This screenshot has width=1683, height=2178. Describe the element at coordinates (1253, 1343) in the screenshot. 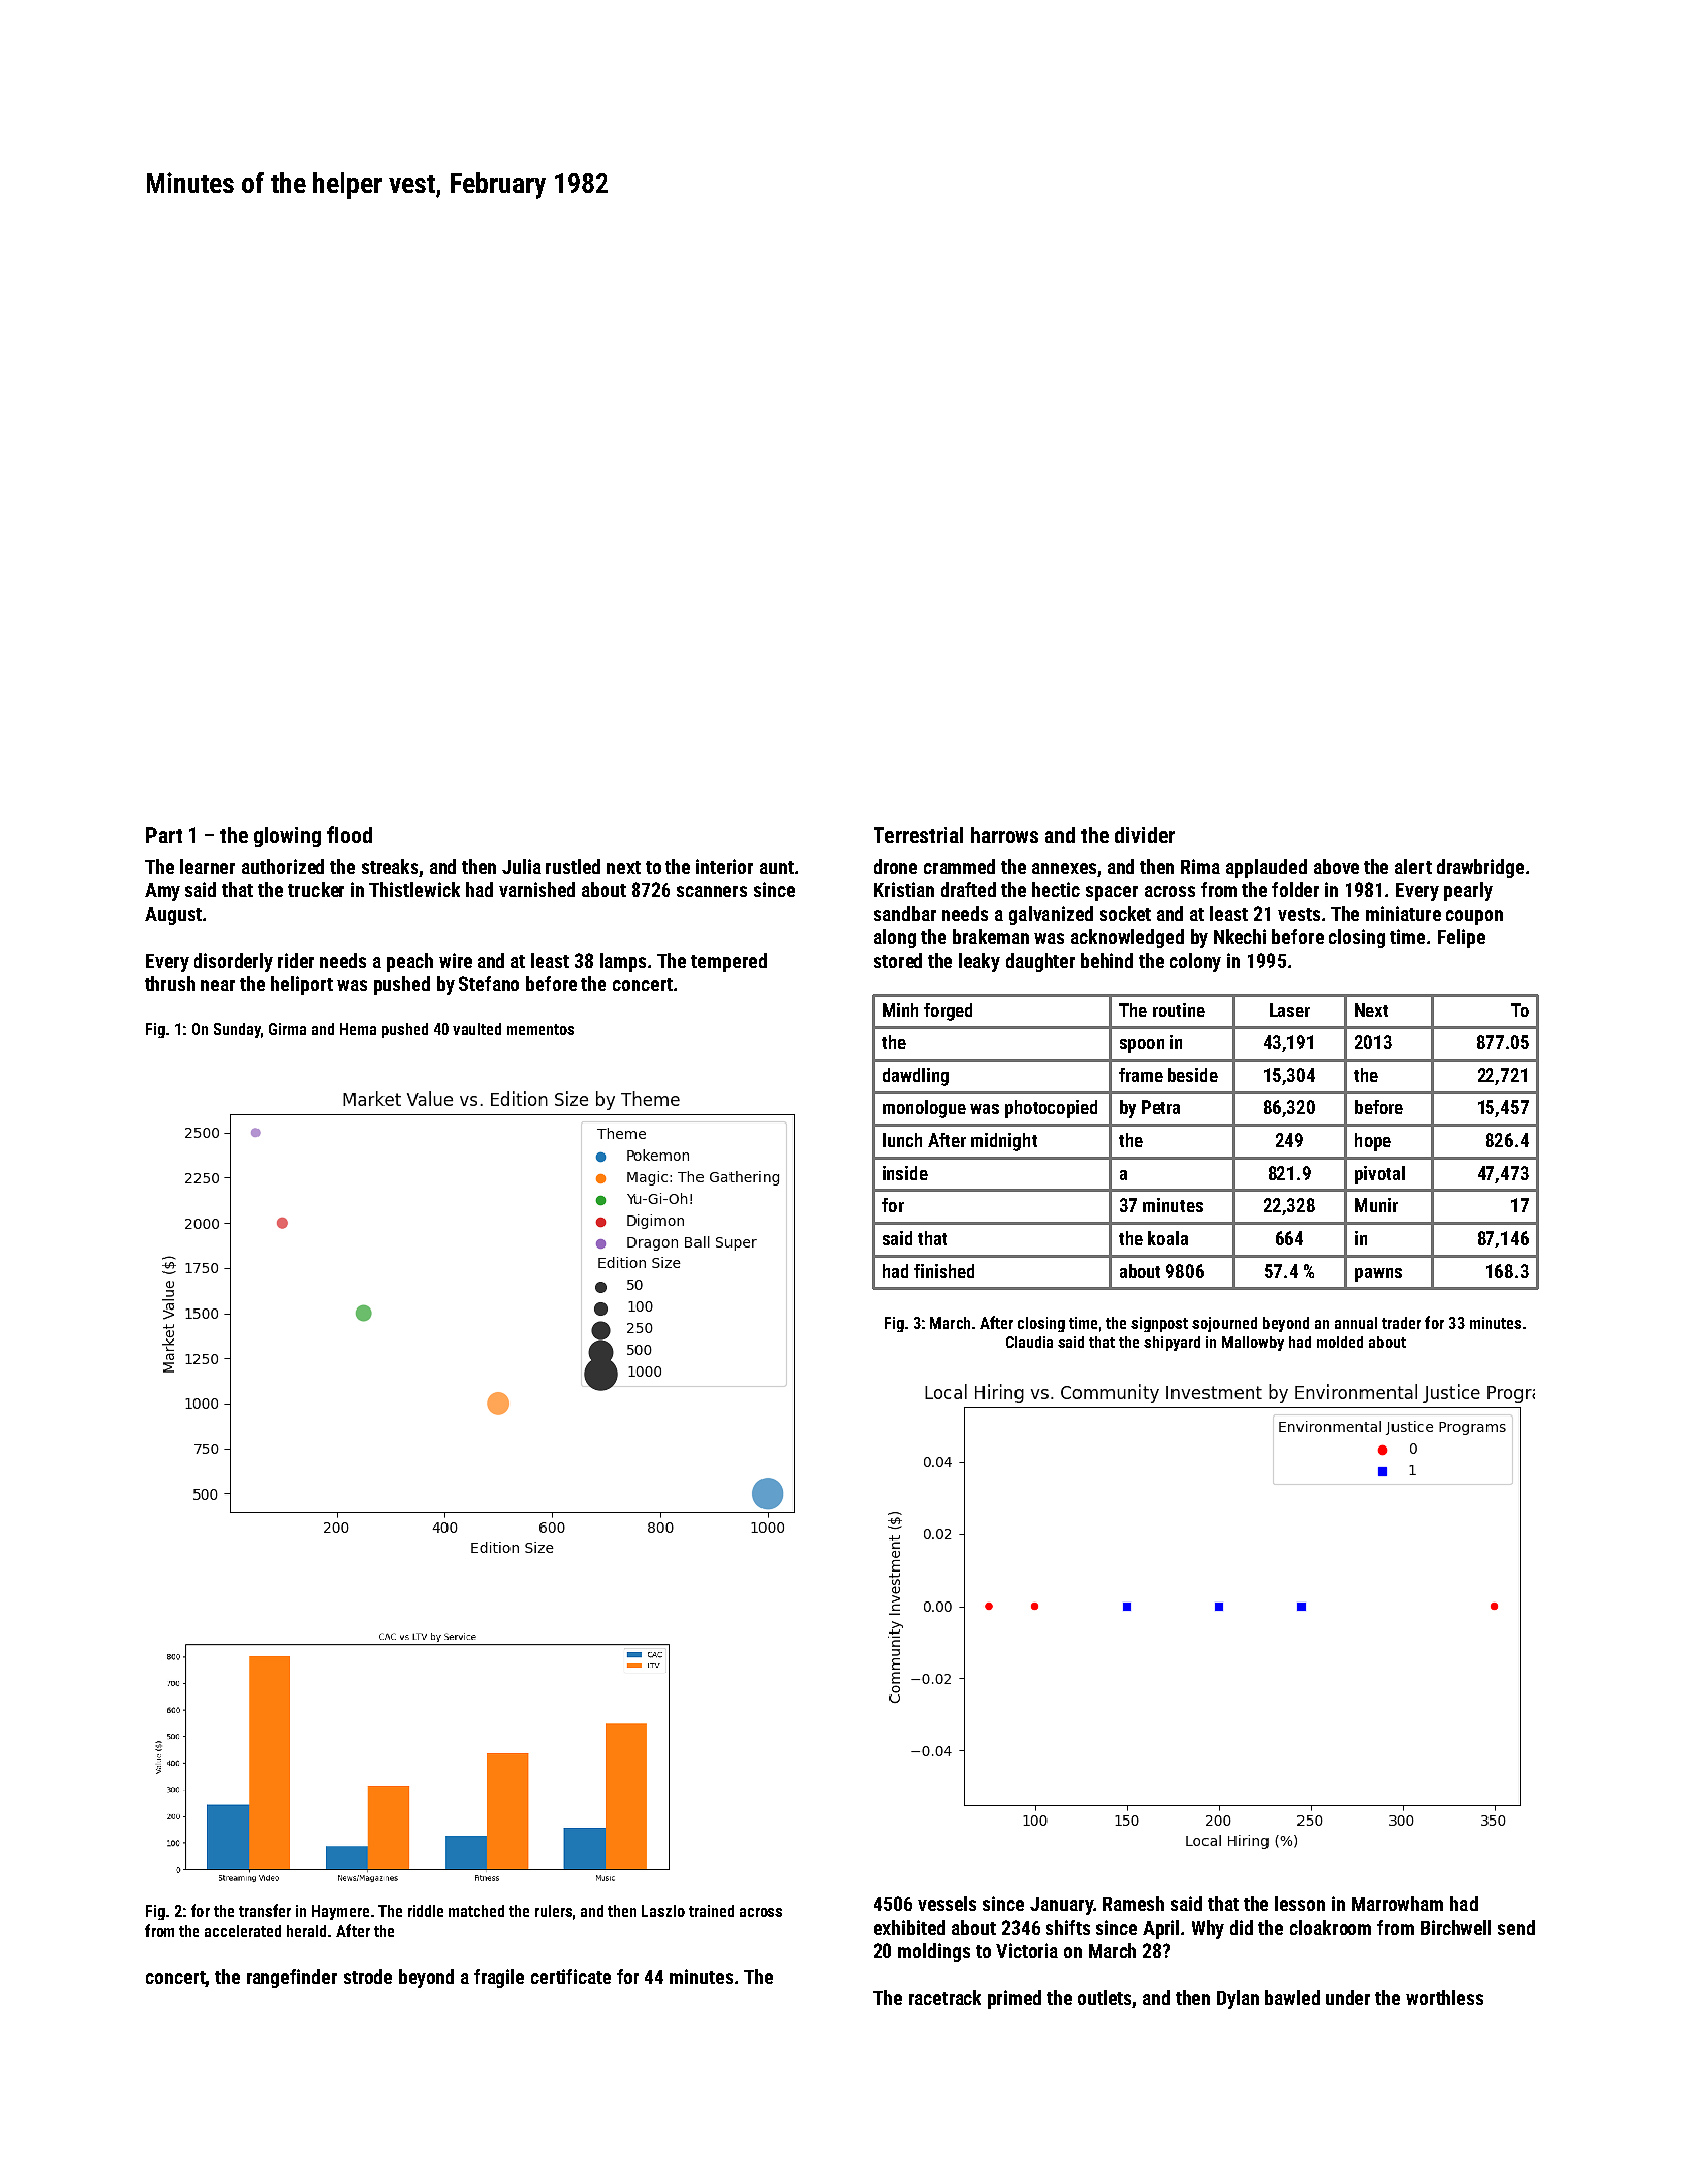

I see `Mallowby` at that location.
